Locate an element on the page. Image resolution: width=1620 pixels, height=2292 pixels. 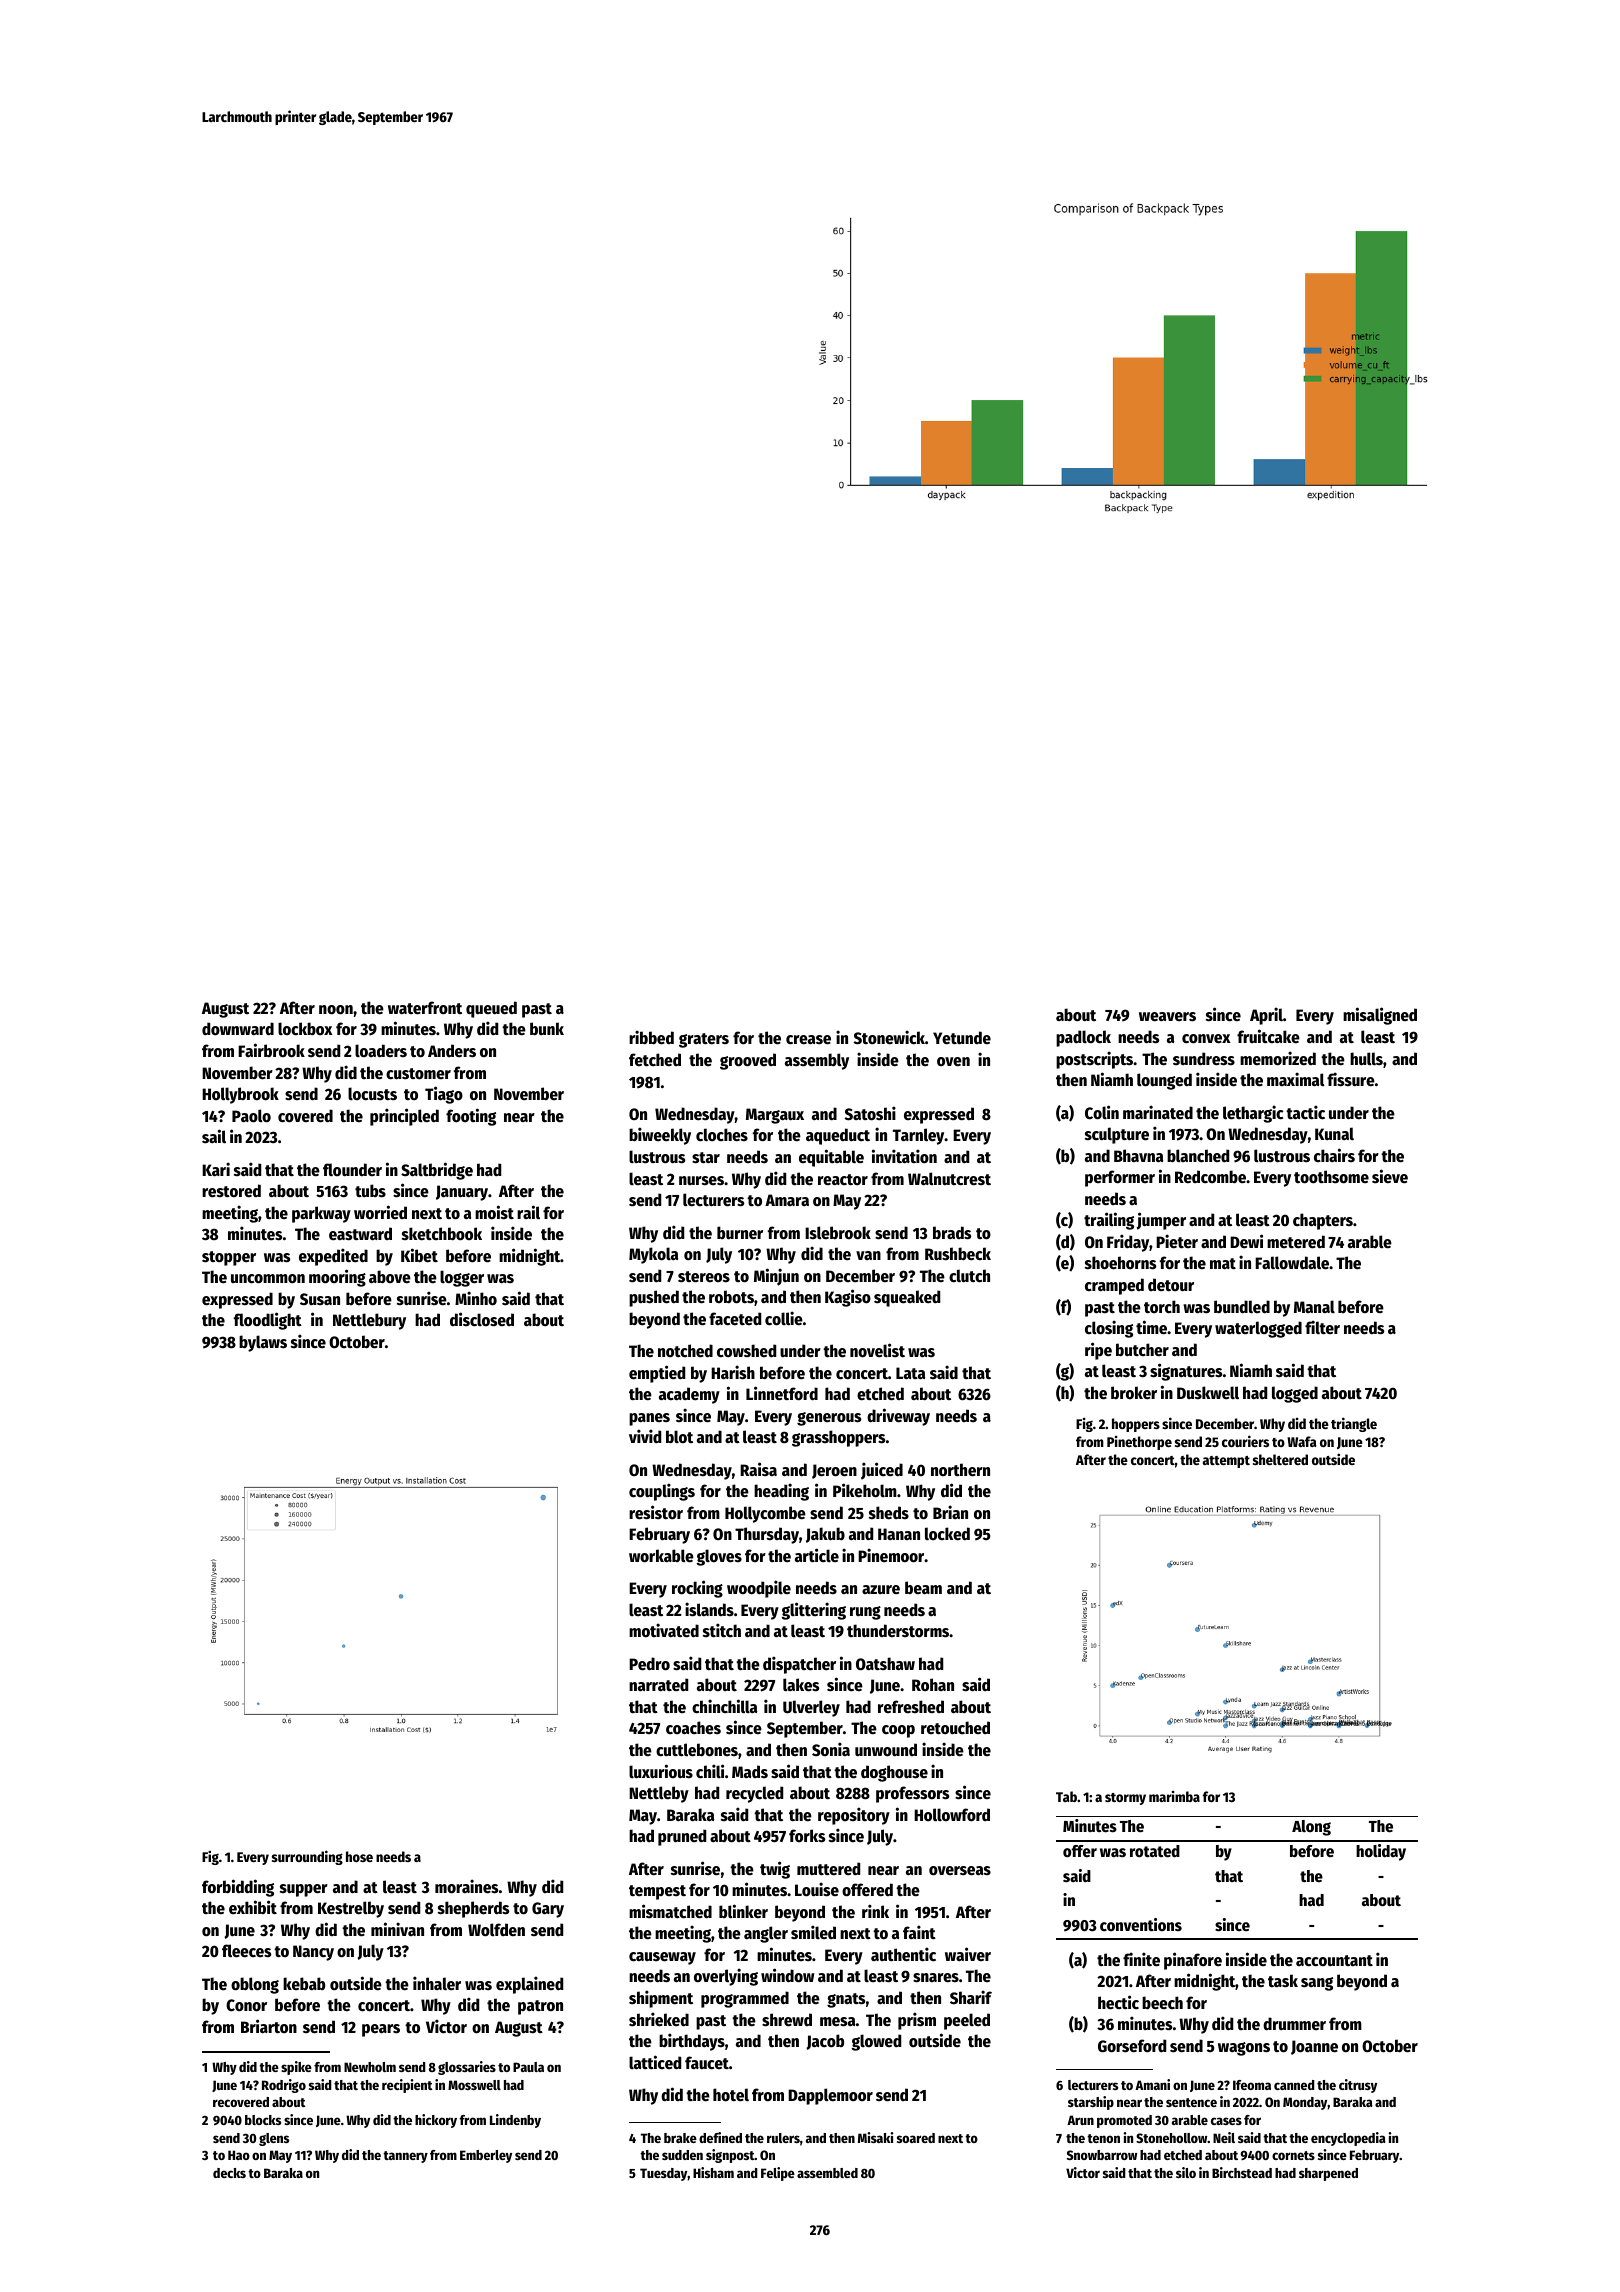
academy is located at coordinates (689, 1395).
